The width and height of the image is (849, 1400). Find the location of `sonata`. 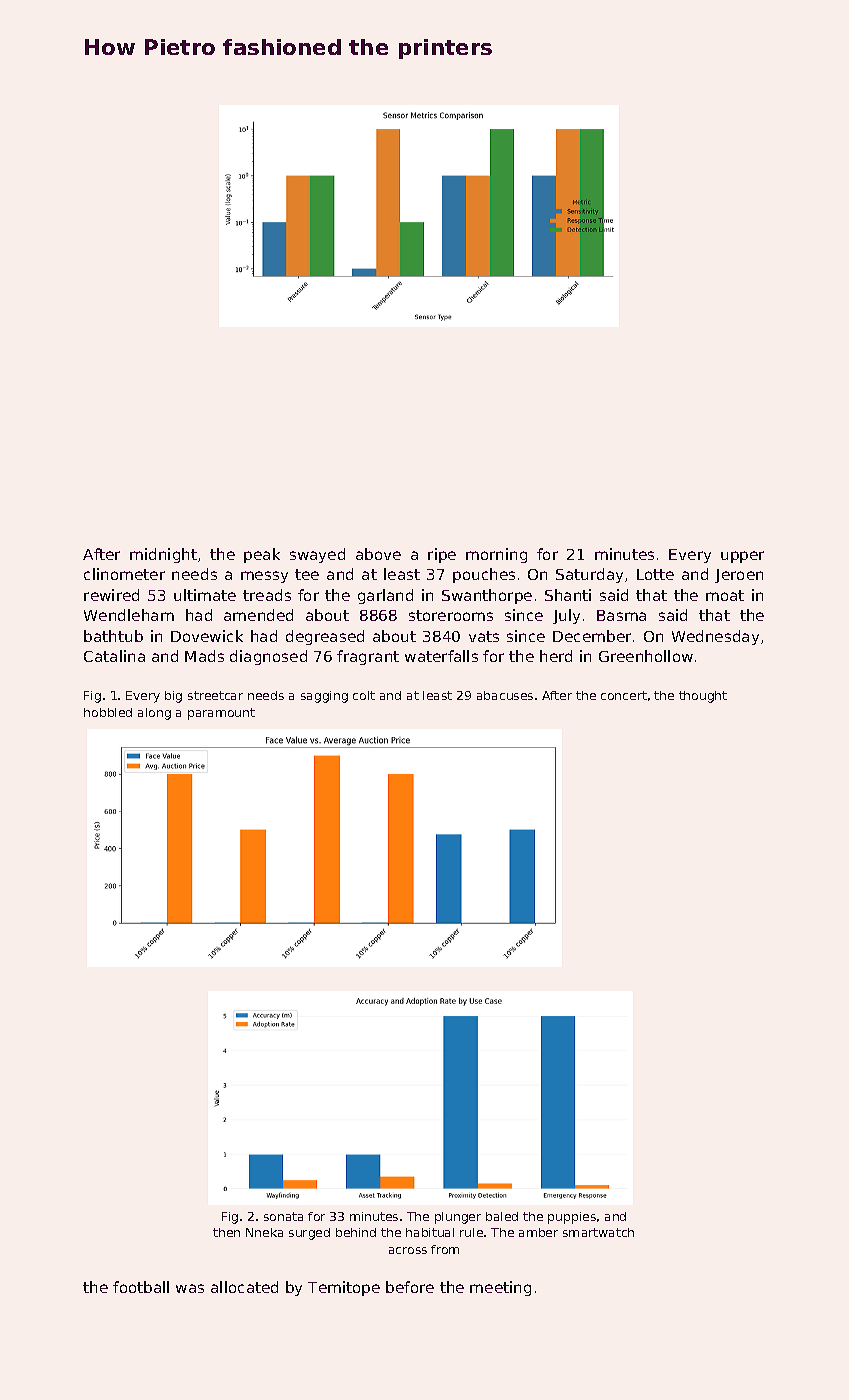

sonata is located at coordinates (283, 1216).
